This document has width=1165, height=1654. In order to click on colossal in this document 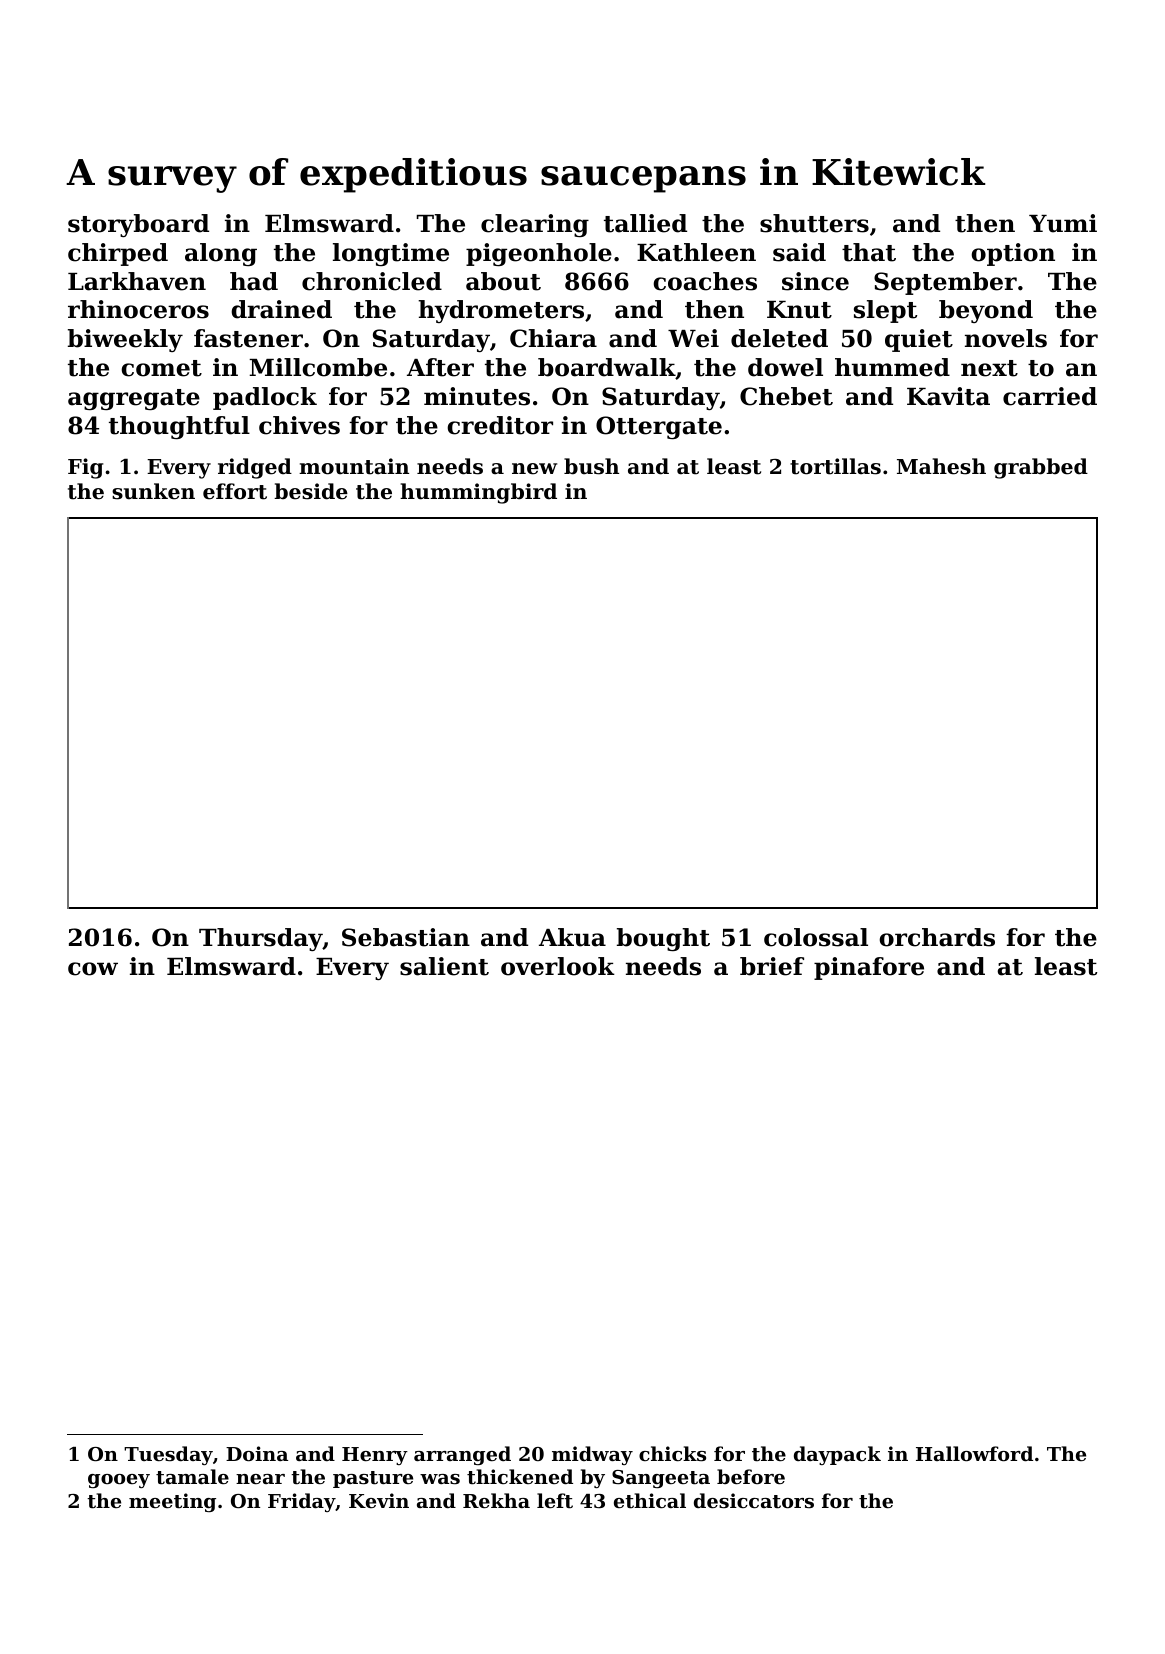, I will do `click(816, 937)`.
